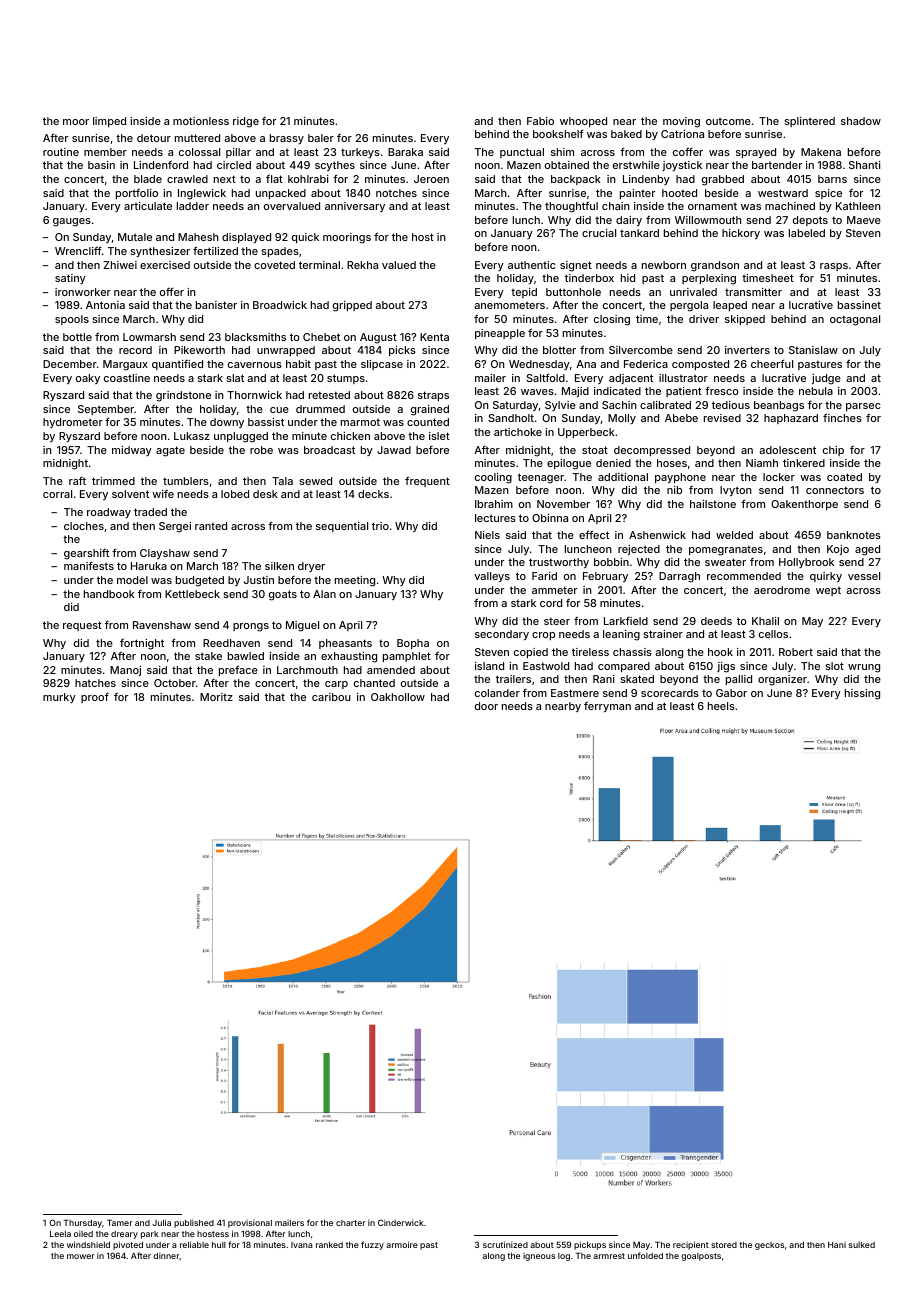 The height and width of the image is (1308, 924). Describe the element at coordinates (531, 653) in the image. I see `copied` at that location.
